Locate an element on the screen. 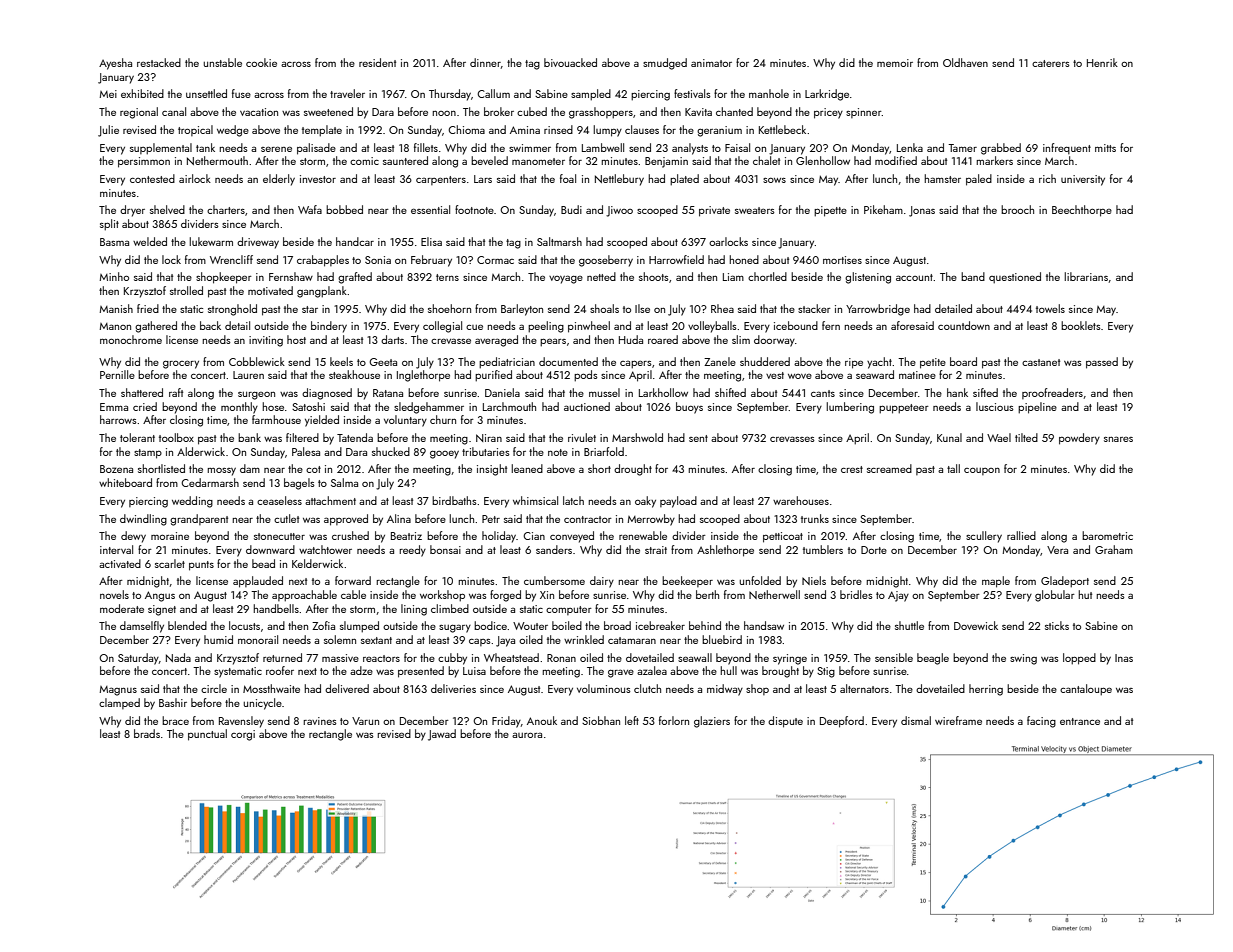 Image resolution: width=1233 pixels, height=952 pixels. corgi is located at coordinates (243, 735).
